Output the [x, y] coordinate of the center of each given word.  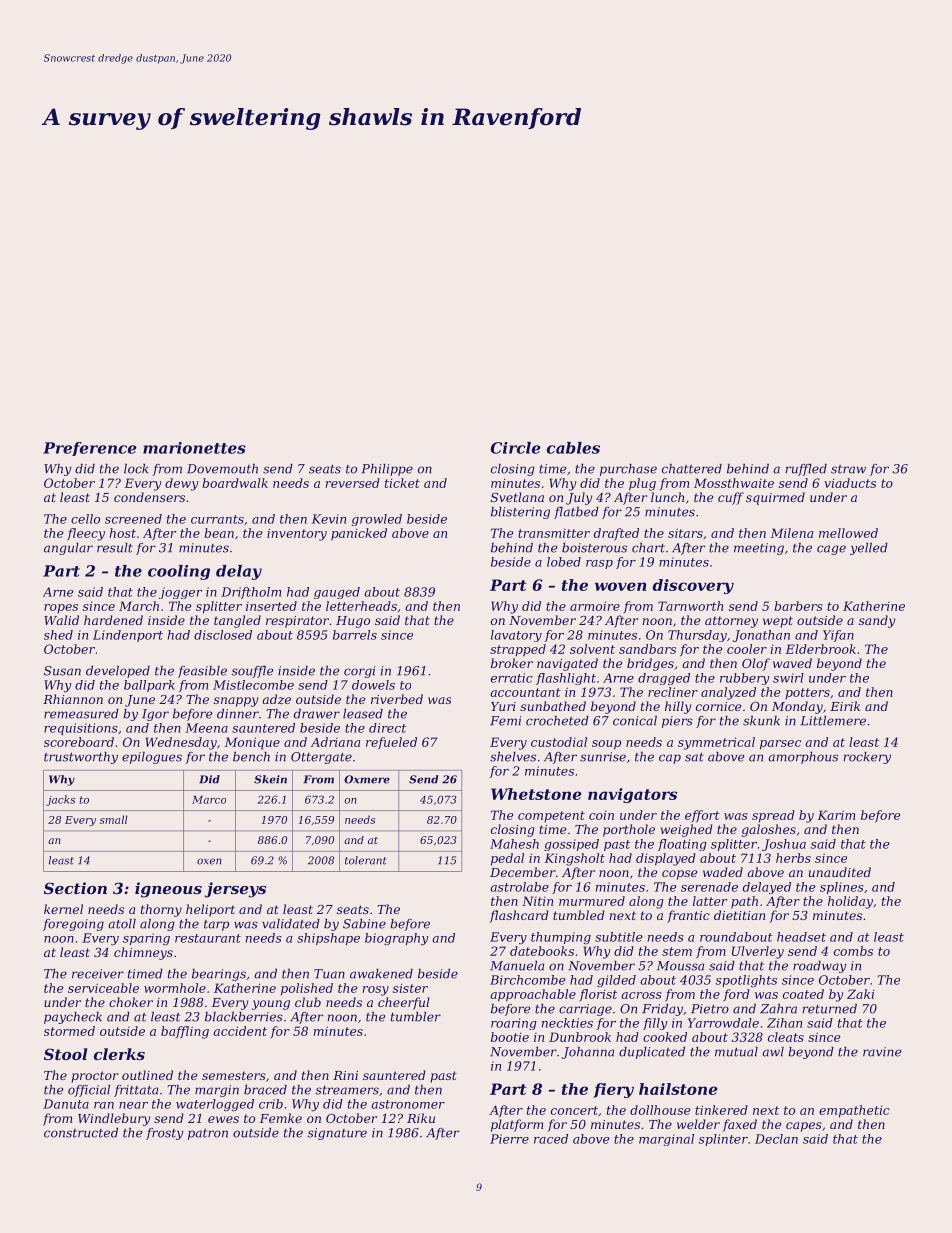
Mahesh [514, 844]
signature [337, 1134]
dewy [181, 484]
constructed [81, 1133]
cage [831, 550]
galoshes [769, 830]
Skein [270, 779]
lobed [564, 562]
